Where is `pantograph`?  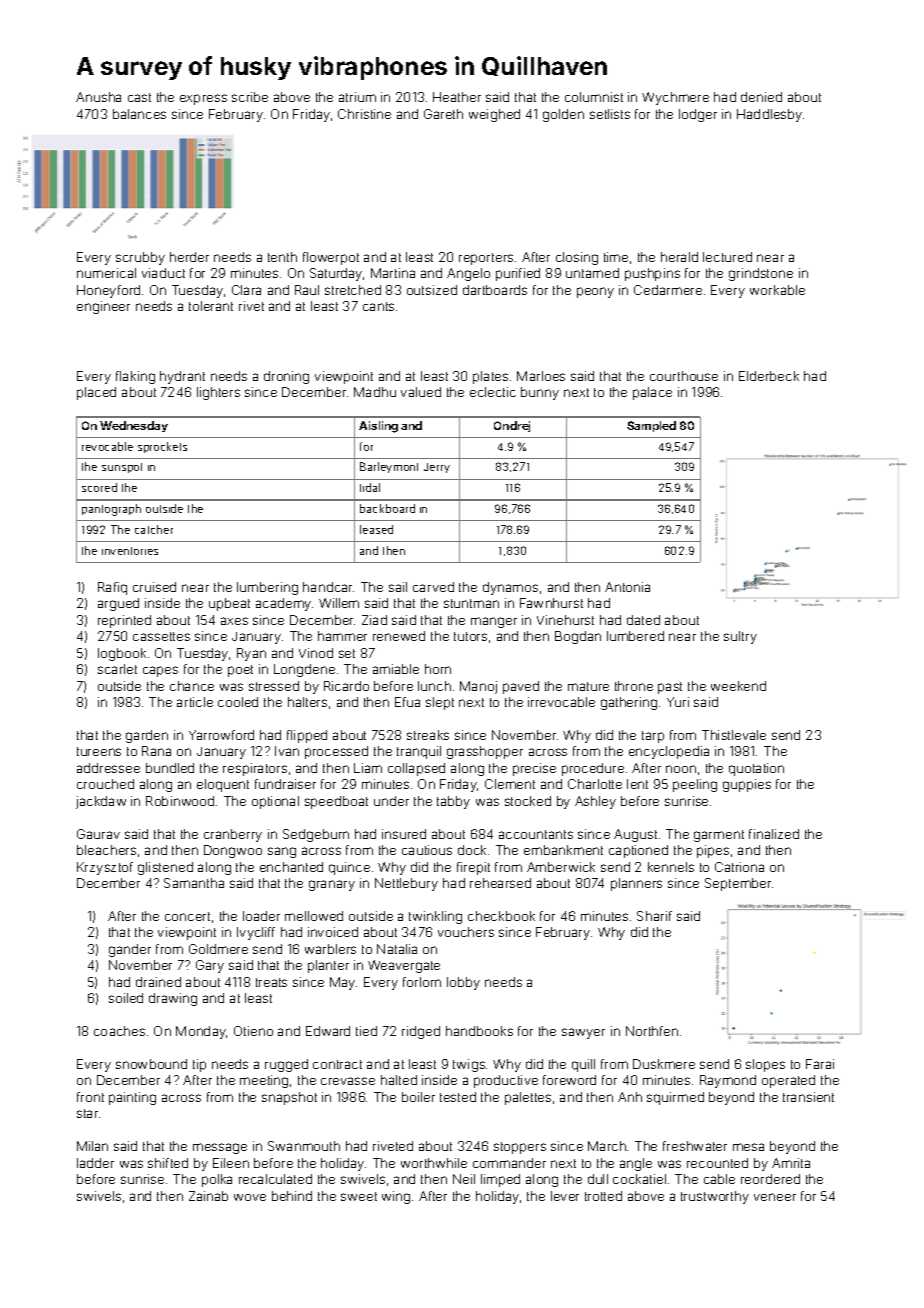
pantograph is located at coordinates (111, 510).
